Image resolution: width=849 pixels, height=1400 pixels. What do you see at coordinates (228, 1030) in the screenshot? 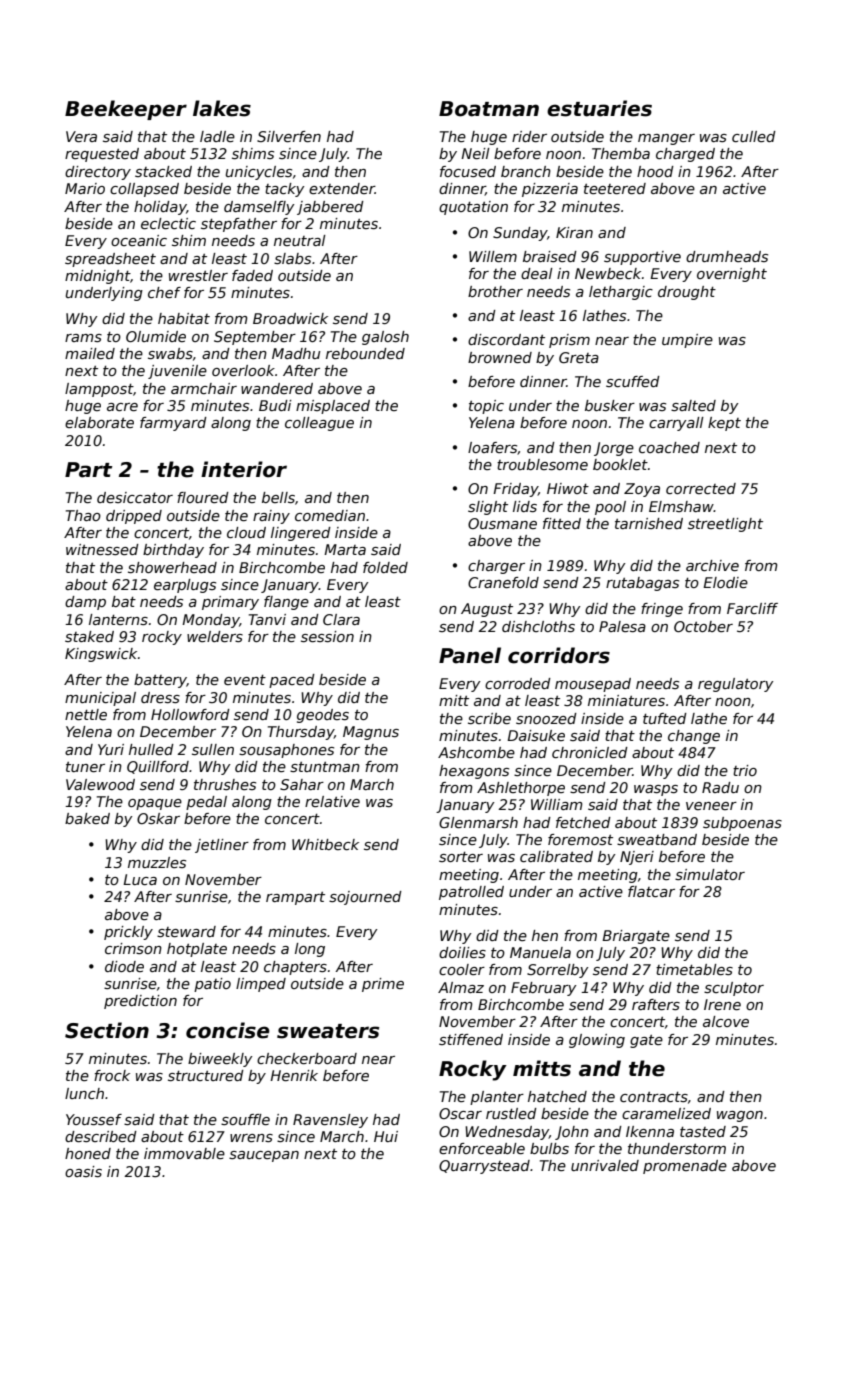
I see `concise` at bounding box center [228, 1030].
